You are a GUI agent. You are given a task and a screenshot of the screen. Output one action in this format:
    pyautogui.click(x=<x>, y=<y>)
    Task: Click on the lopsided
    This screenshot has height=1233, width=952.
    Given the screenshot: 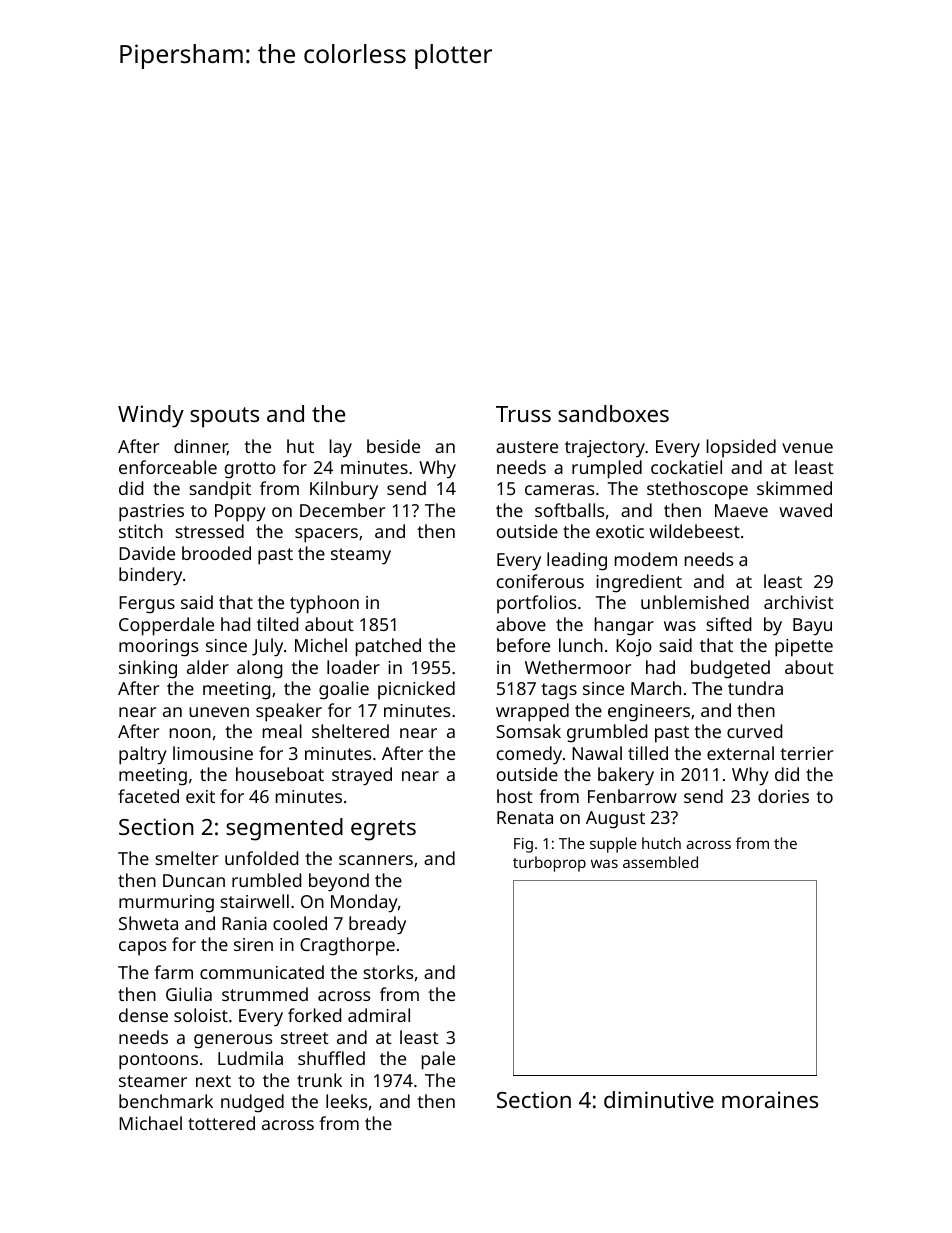 What is the action you would take?
    pyautogui.click(x=741, y=448)
